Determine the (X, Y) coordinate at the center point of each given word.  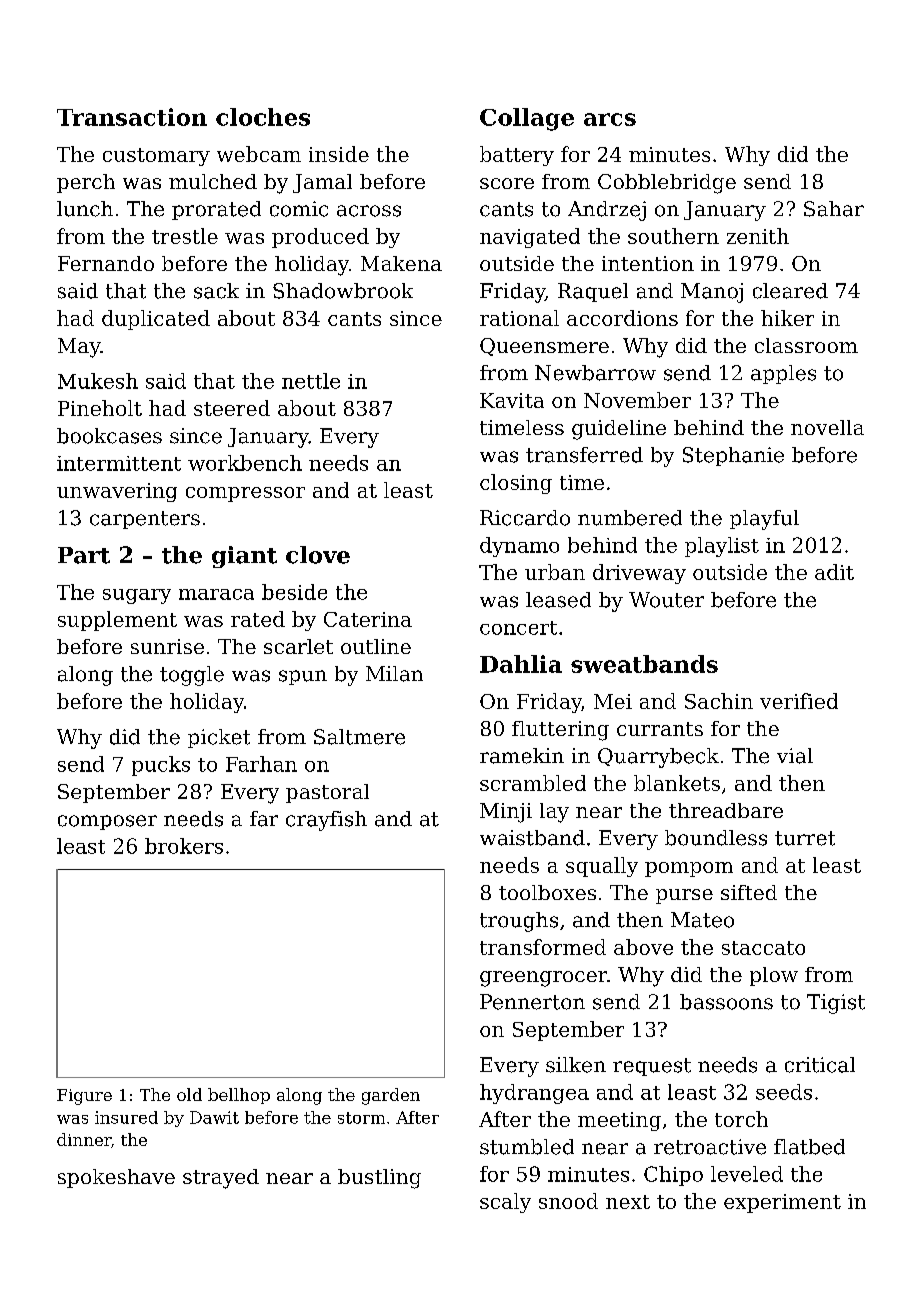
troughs (519, 922)
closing (516, 484)
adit (834, 572)
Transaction (132, 117)
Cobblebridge (667, 184)
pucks (161, 766)
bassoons (726, 1002)
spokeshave (116, 1178)
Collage (527, 119)
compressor (245, 494)
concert (518, 628)
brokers (184, 846)
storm (361, 1118)
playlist (722, 547)
